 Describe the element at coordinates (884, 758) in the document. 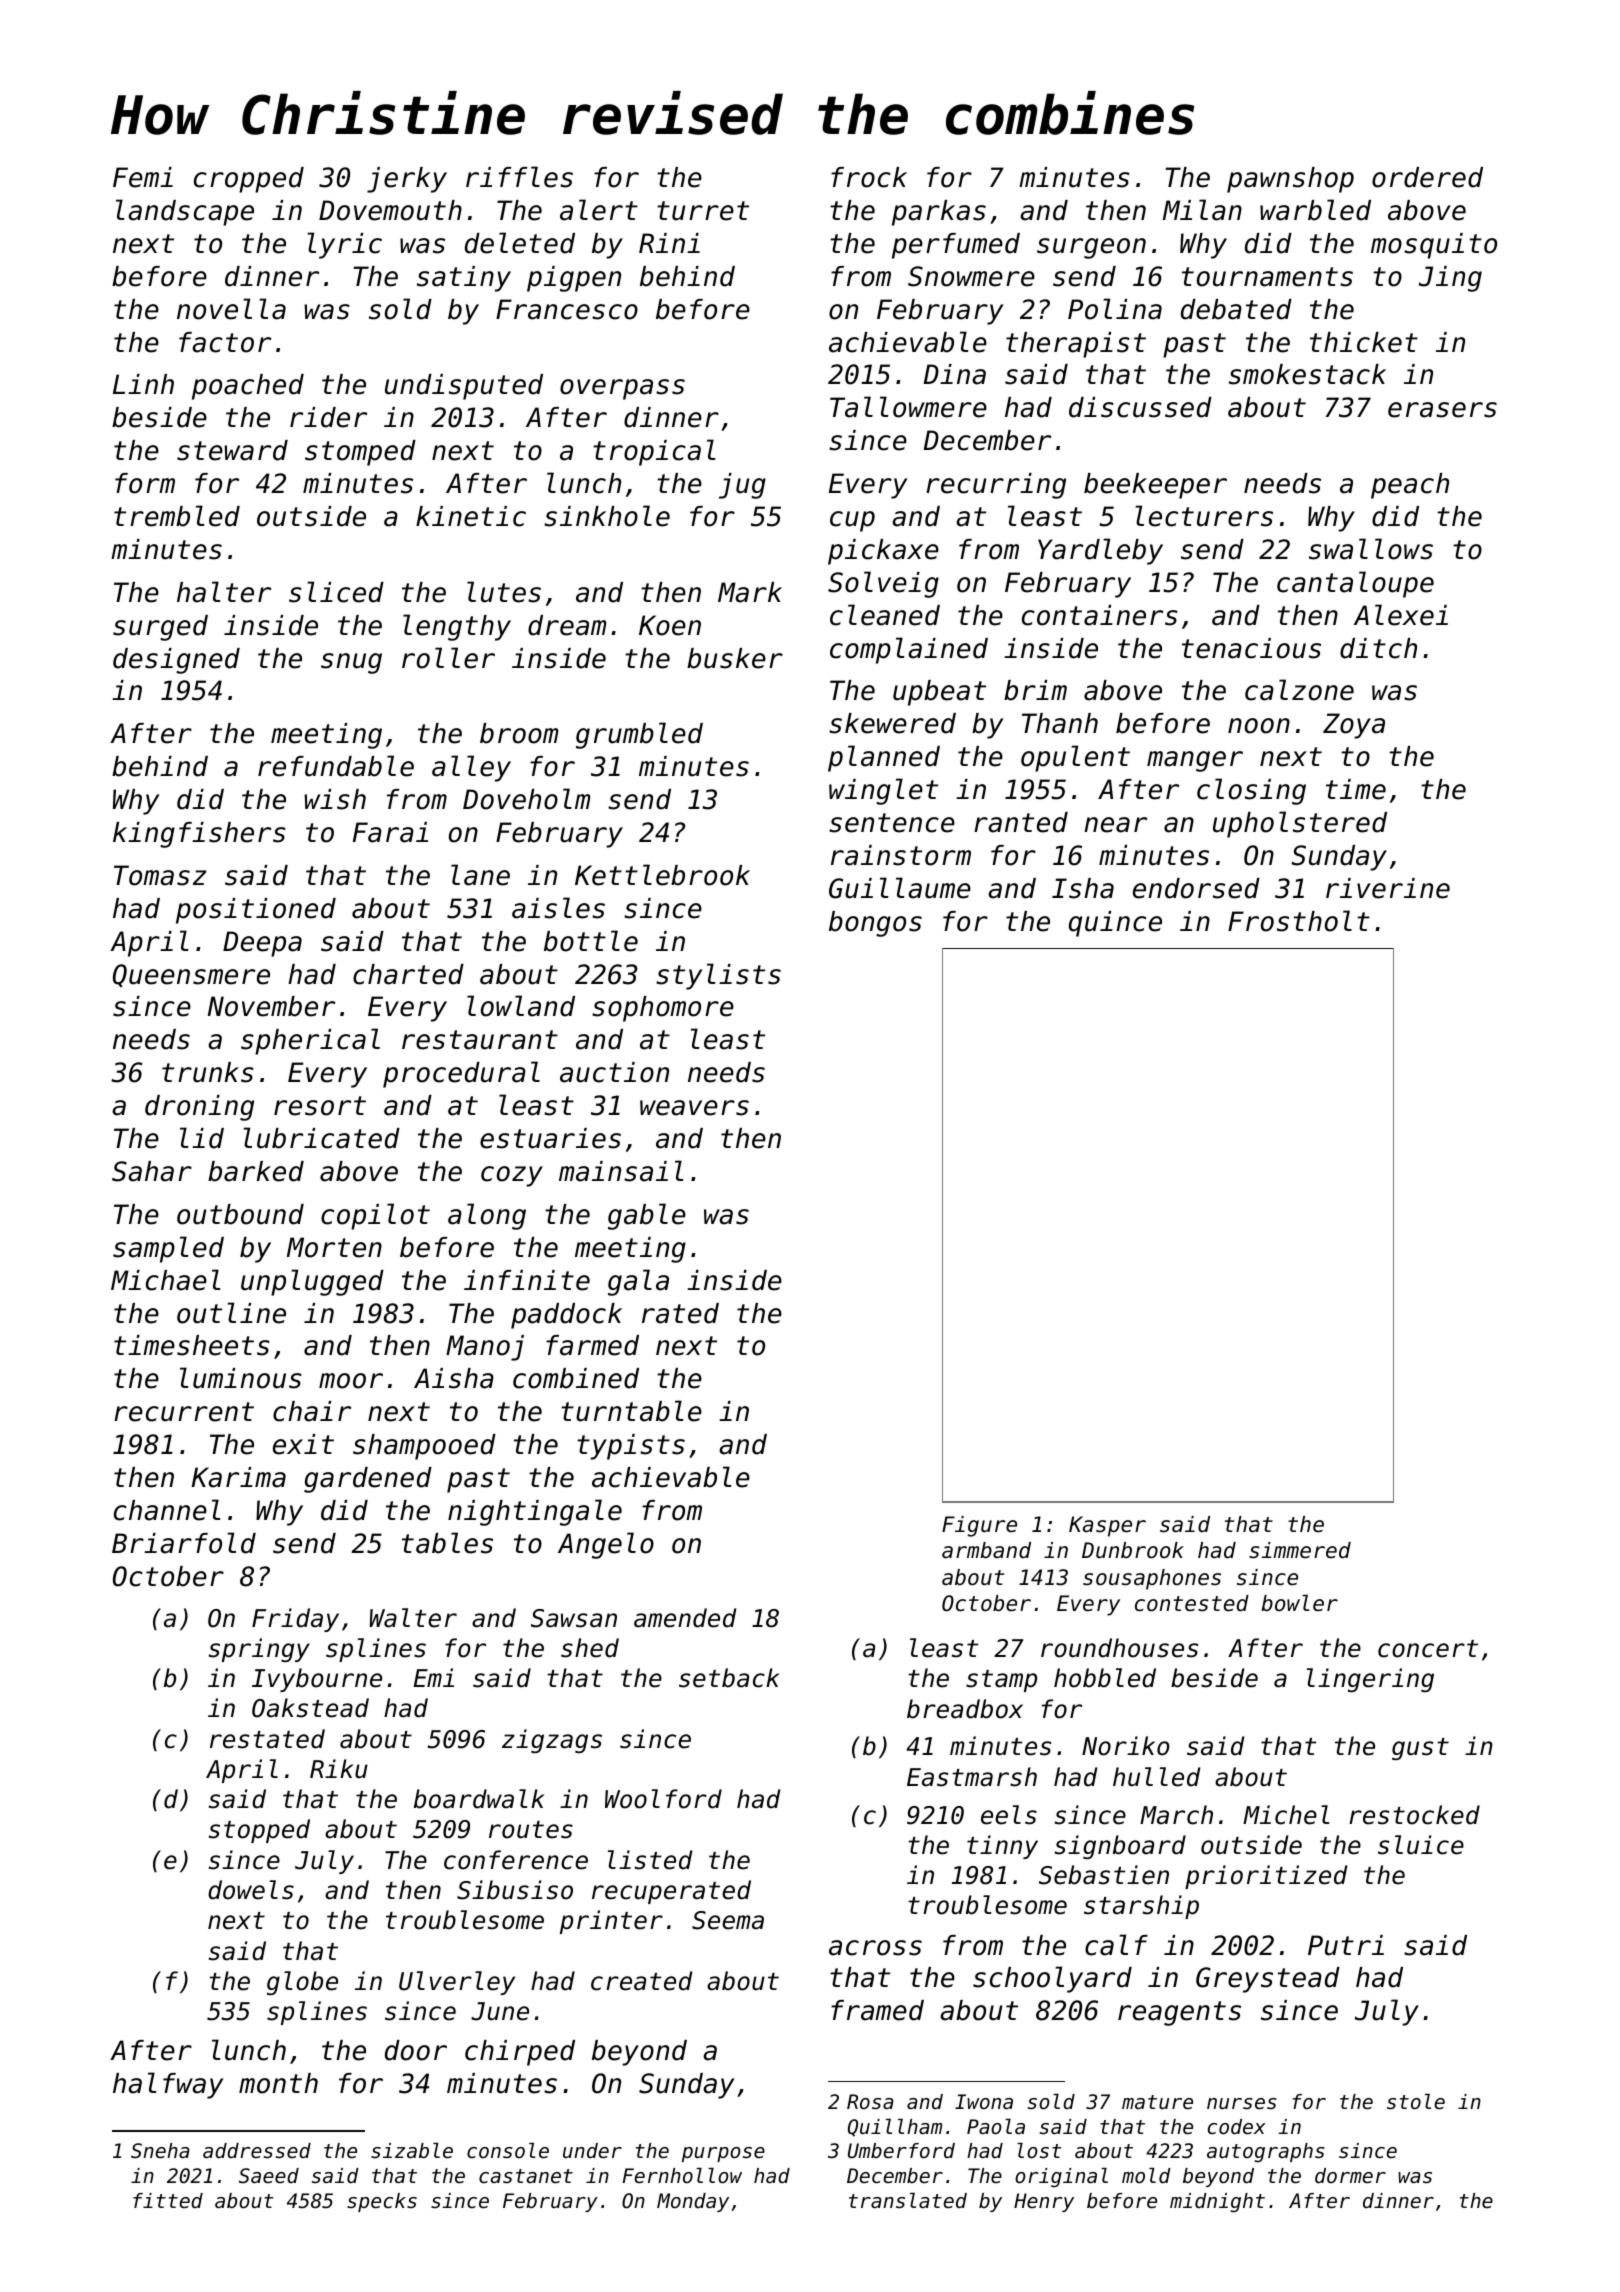

I see `planned` at that location.
